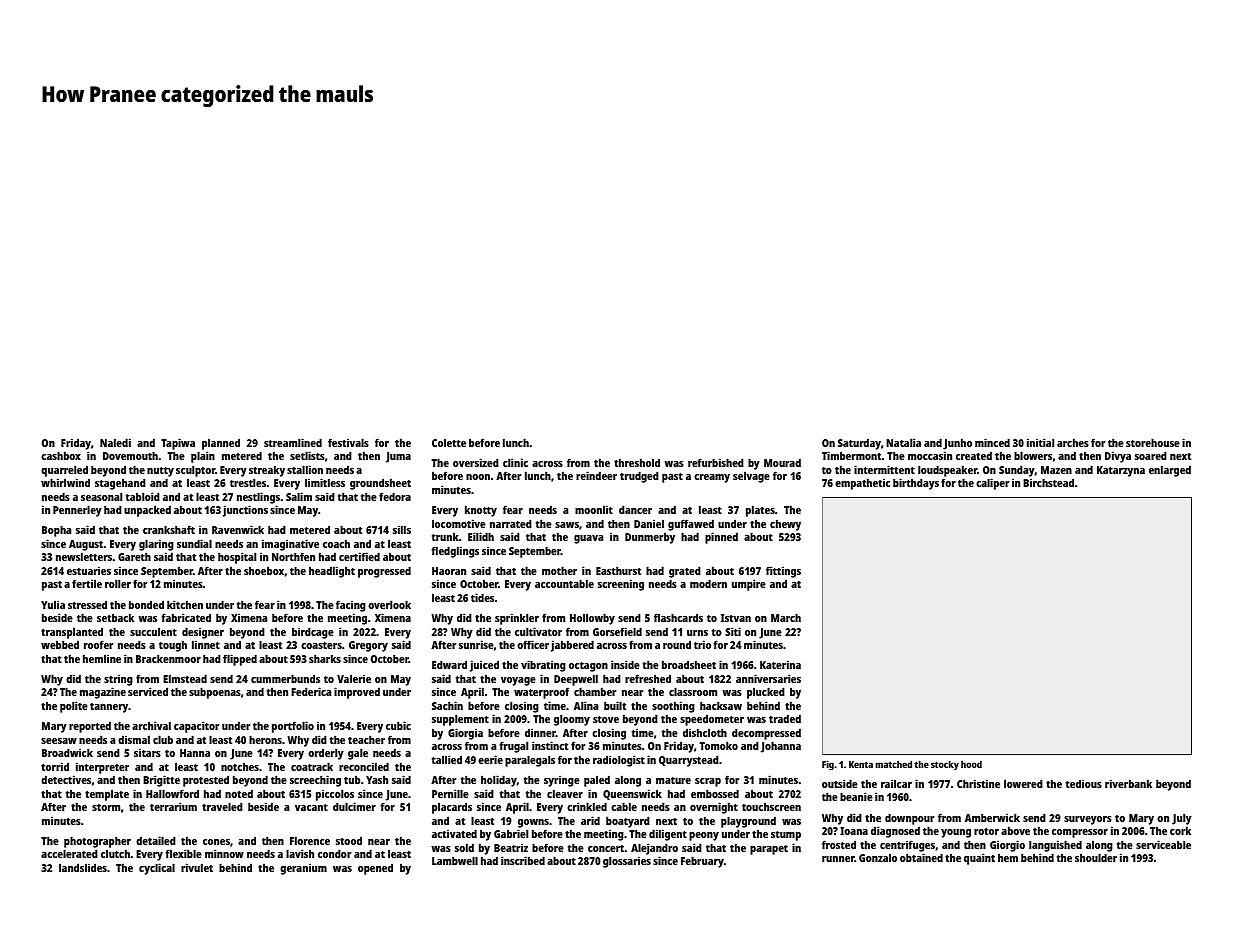  What do you see at coordinates (157, 869) in the document?
I see `cyclical` at bounding box center [157, 869].
